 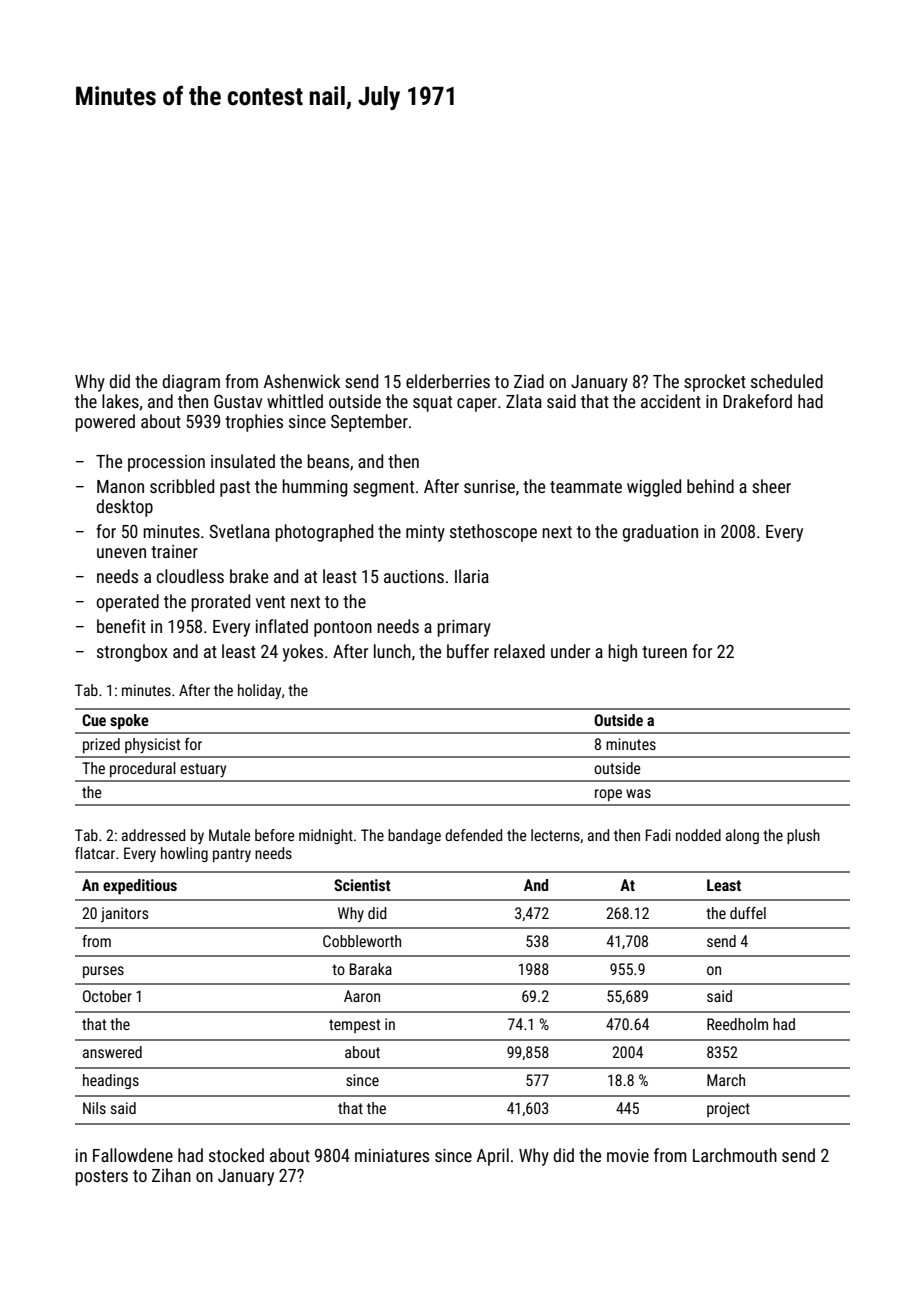 What do you see at coordinates (803, 836) in the page?
I see `plush` at bounding box center [803, 836].
